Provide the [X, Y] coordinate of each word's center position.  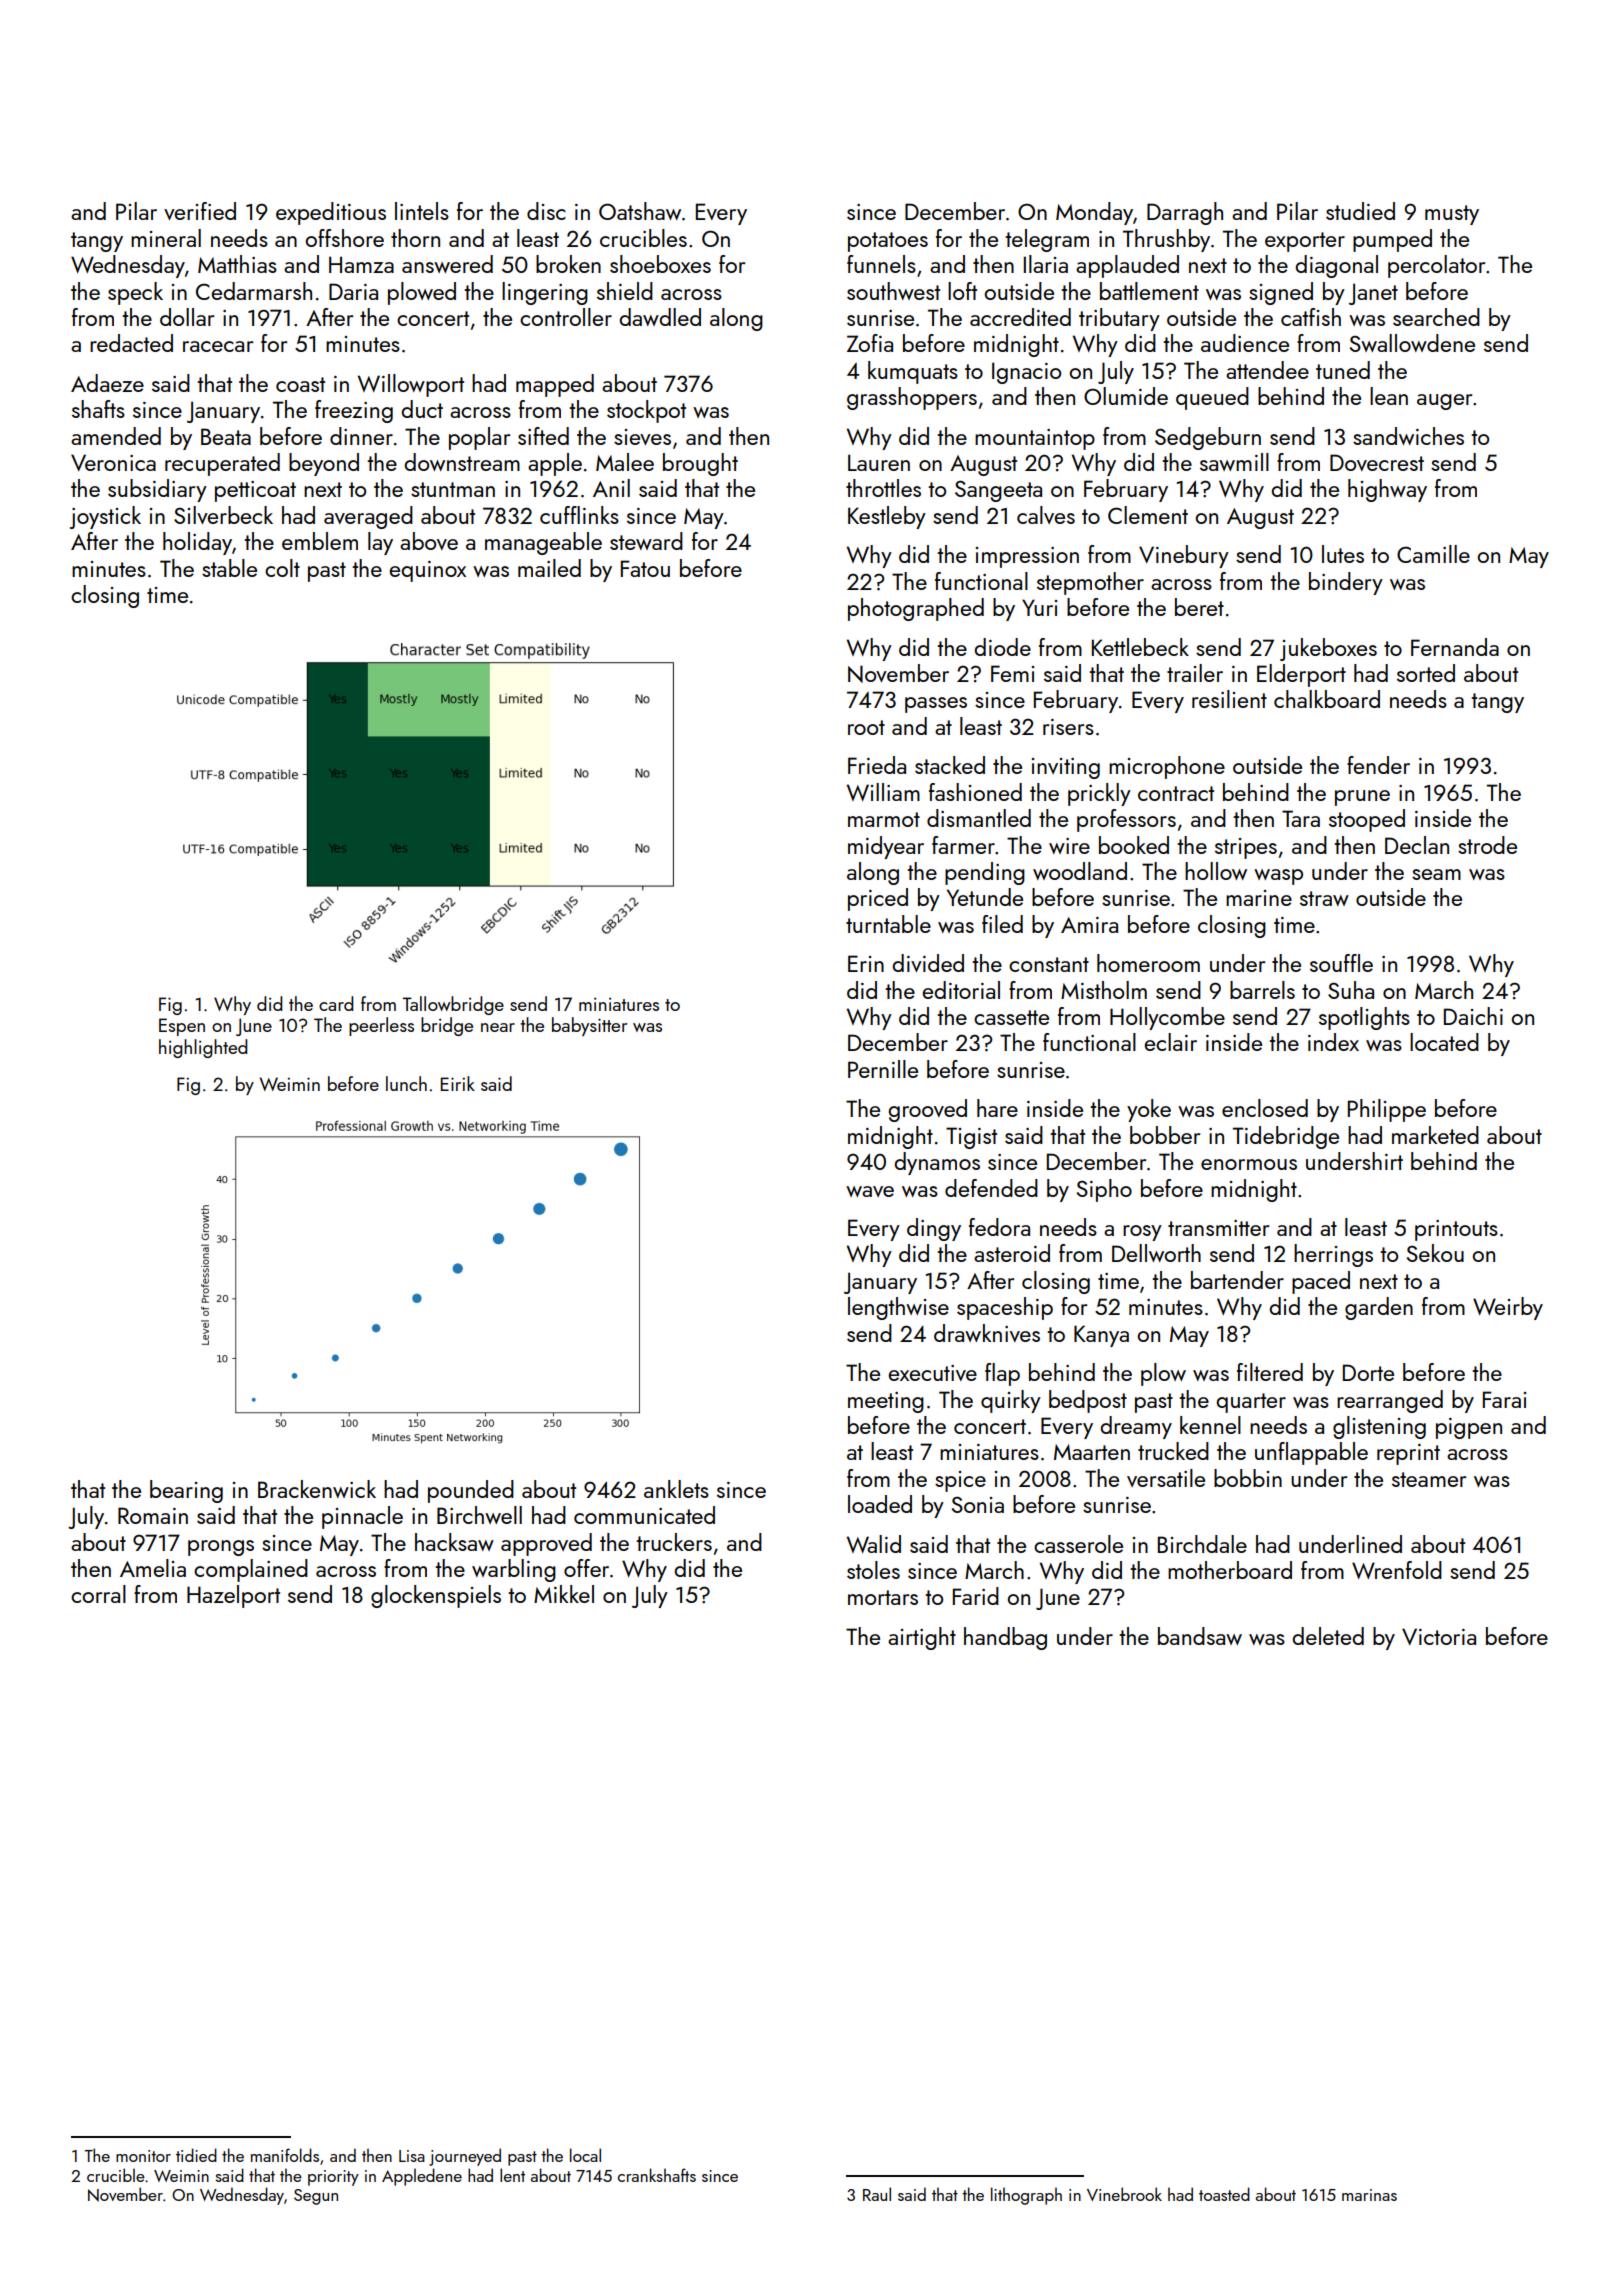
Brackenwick [317, 1489]
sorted [1426, 673]
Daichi [1473, 1016]
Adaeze [107, 383]
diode [1002, 647]
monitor [143, 2156]
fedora [999, 1227]
